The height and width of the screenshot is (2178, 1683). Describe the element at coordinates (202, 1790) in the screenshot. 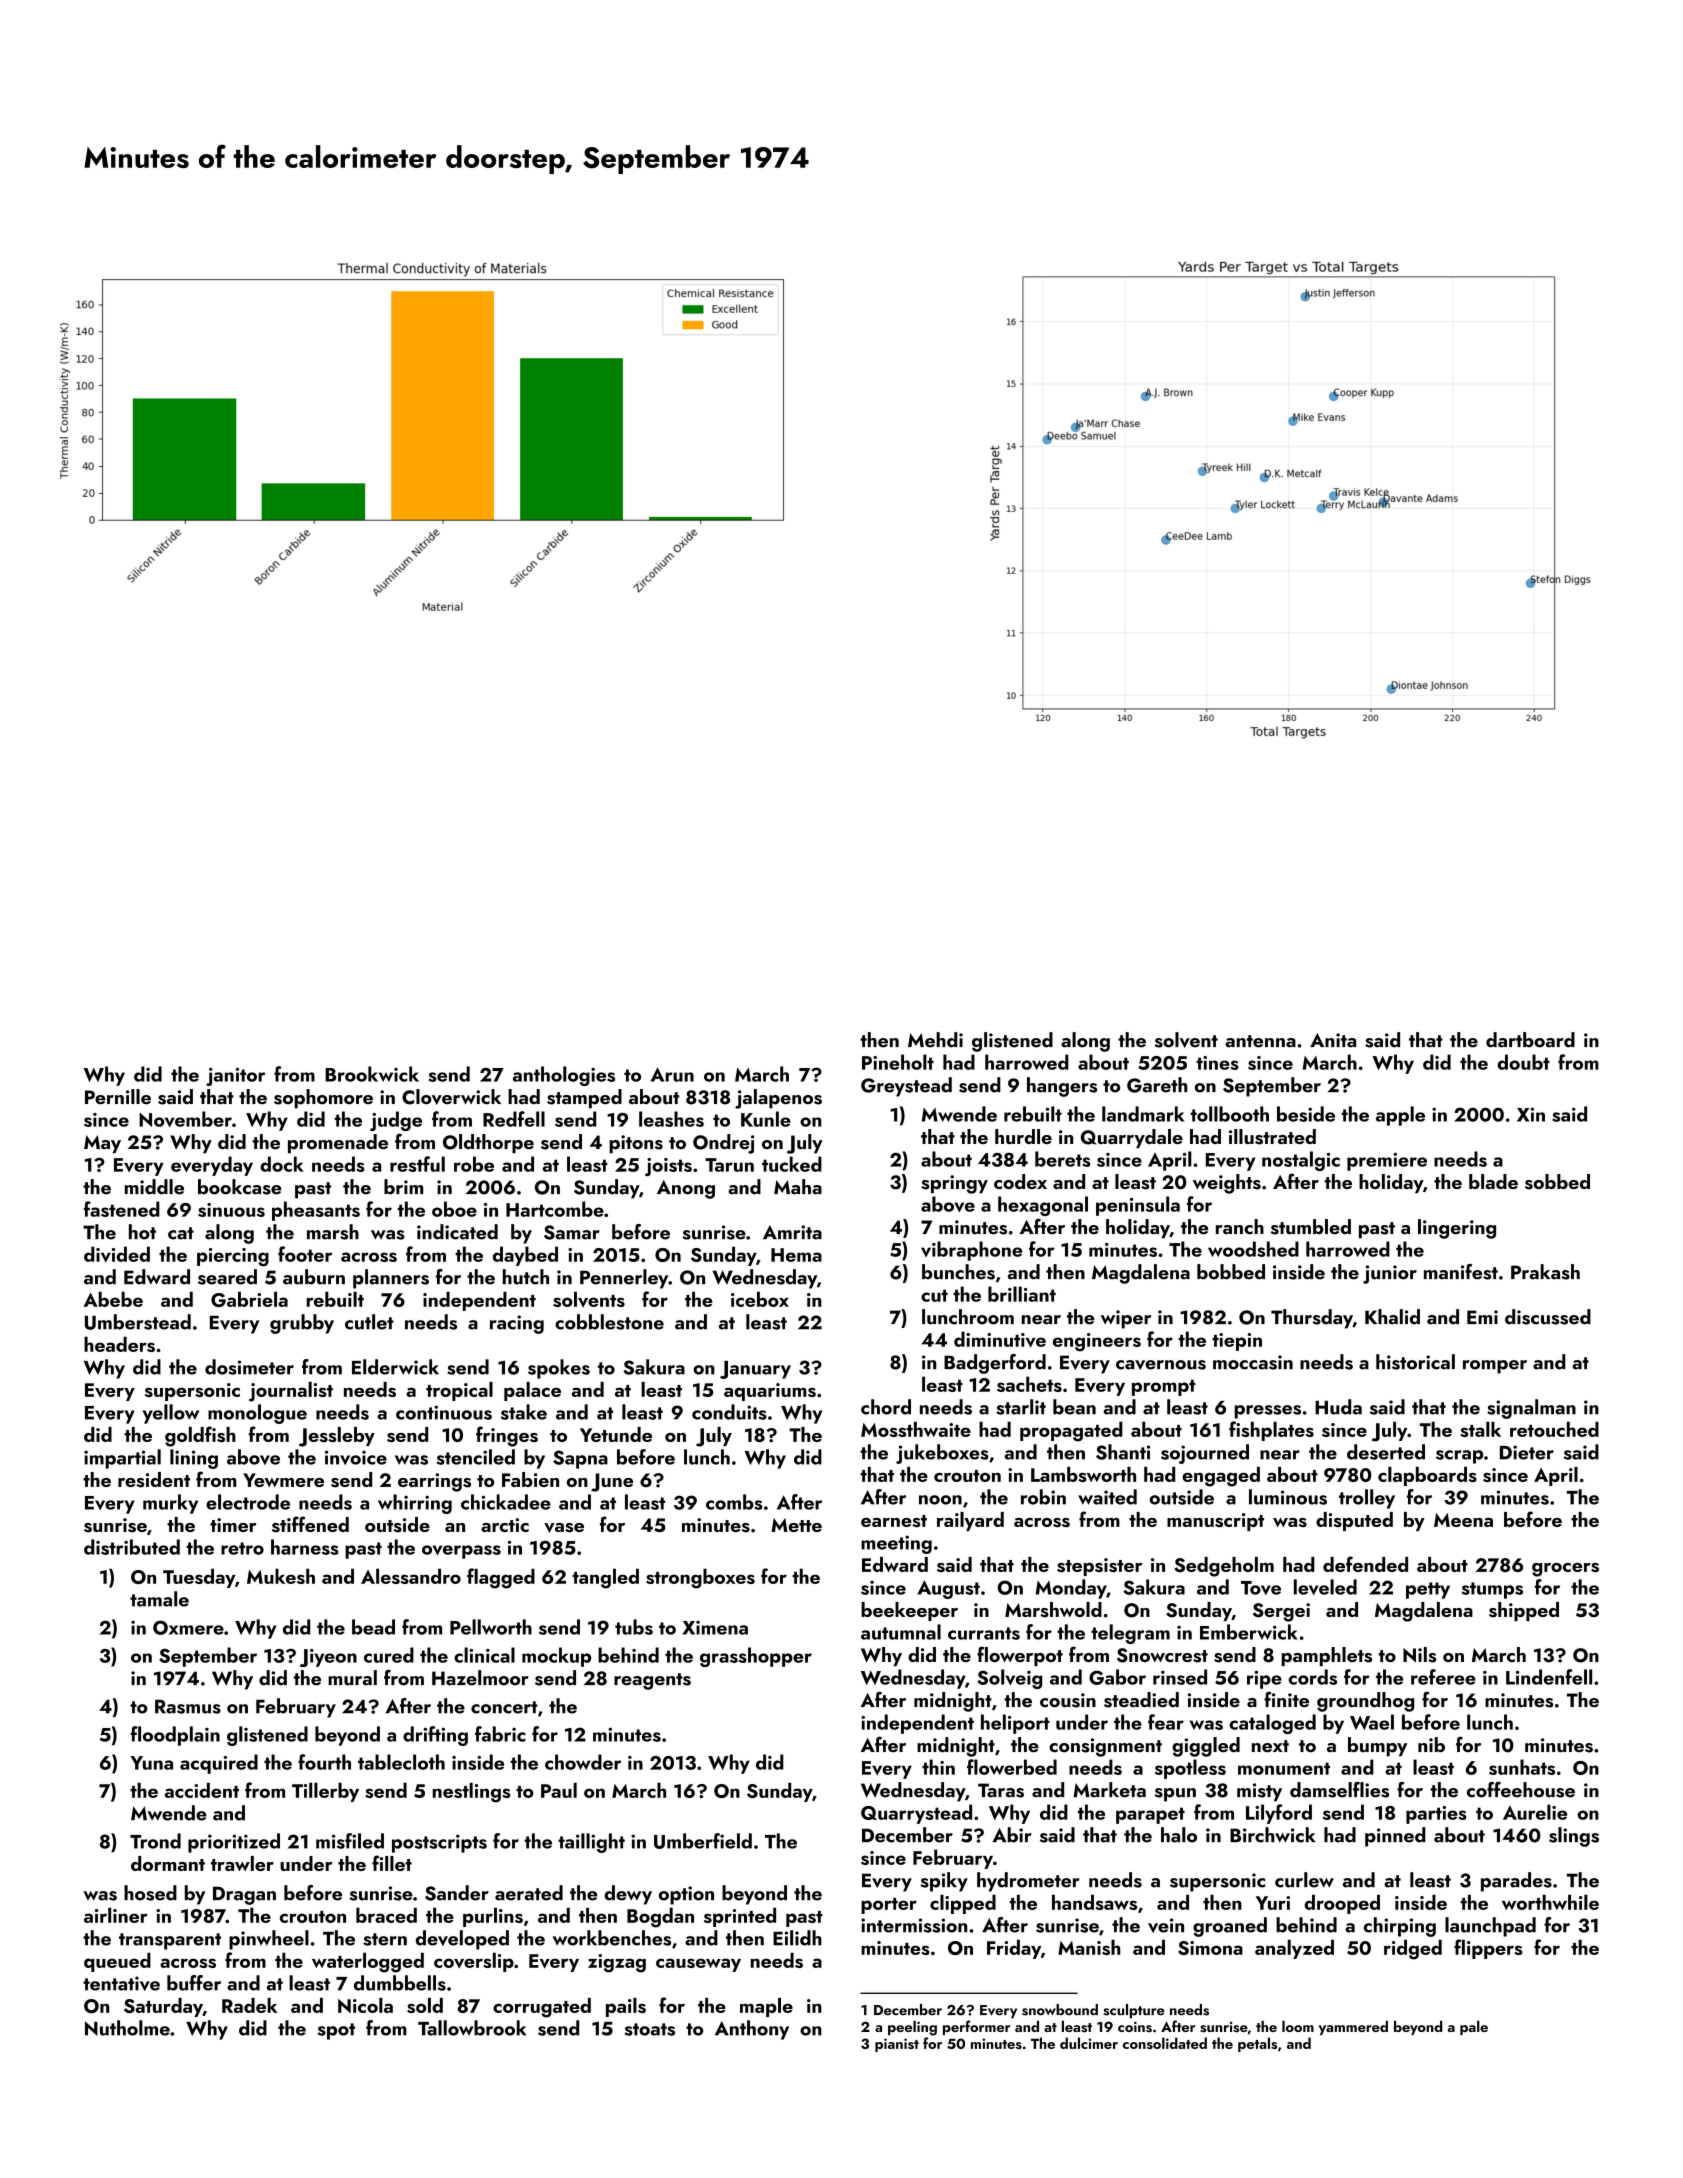

I see `accident` at that location.
